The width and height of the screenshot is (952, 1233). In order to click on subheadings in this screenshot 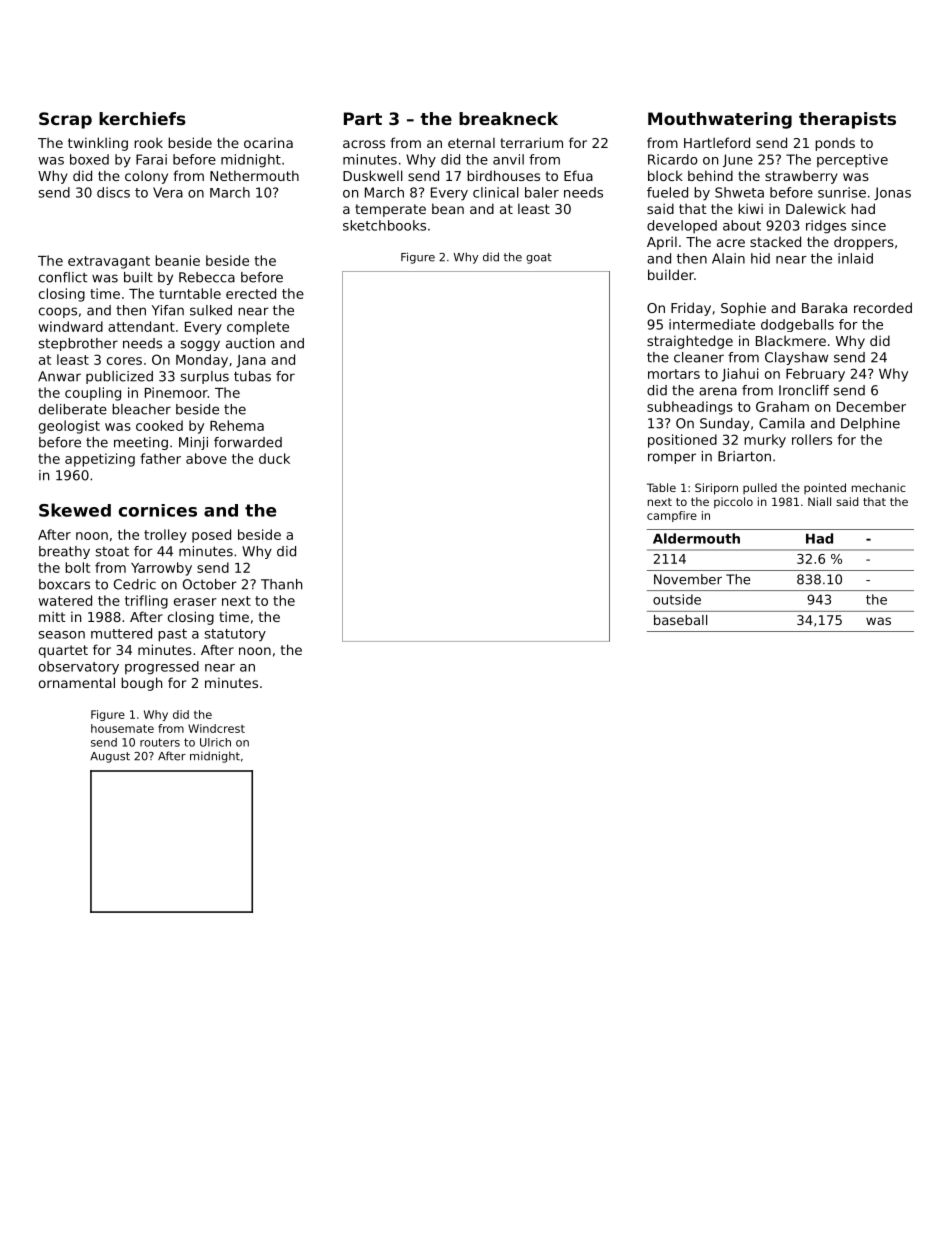, I will do `click(690, 408)`.
